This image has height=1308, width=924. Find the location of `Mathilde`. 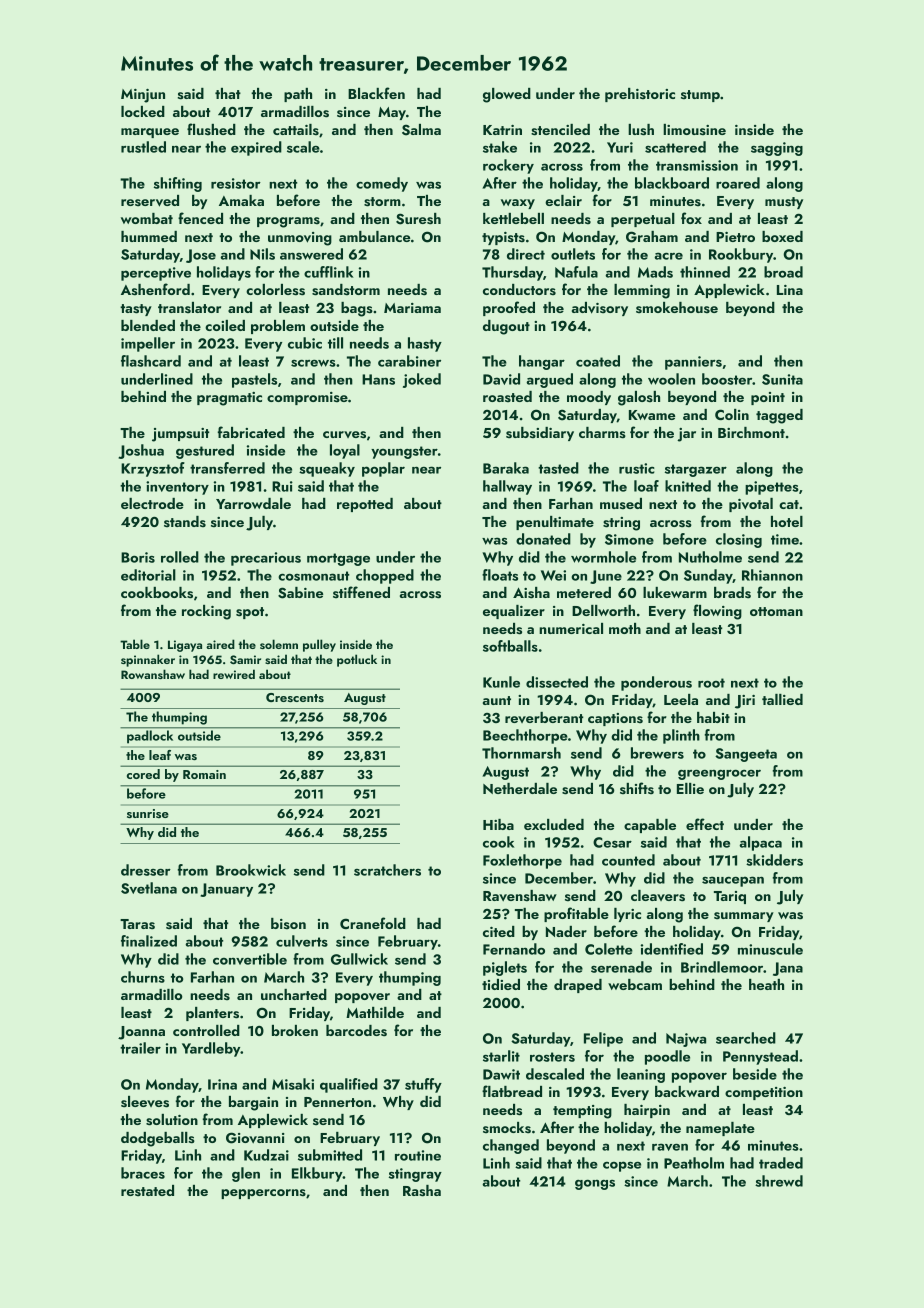

Mathilde is located at coordinates (375, 1012).
